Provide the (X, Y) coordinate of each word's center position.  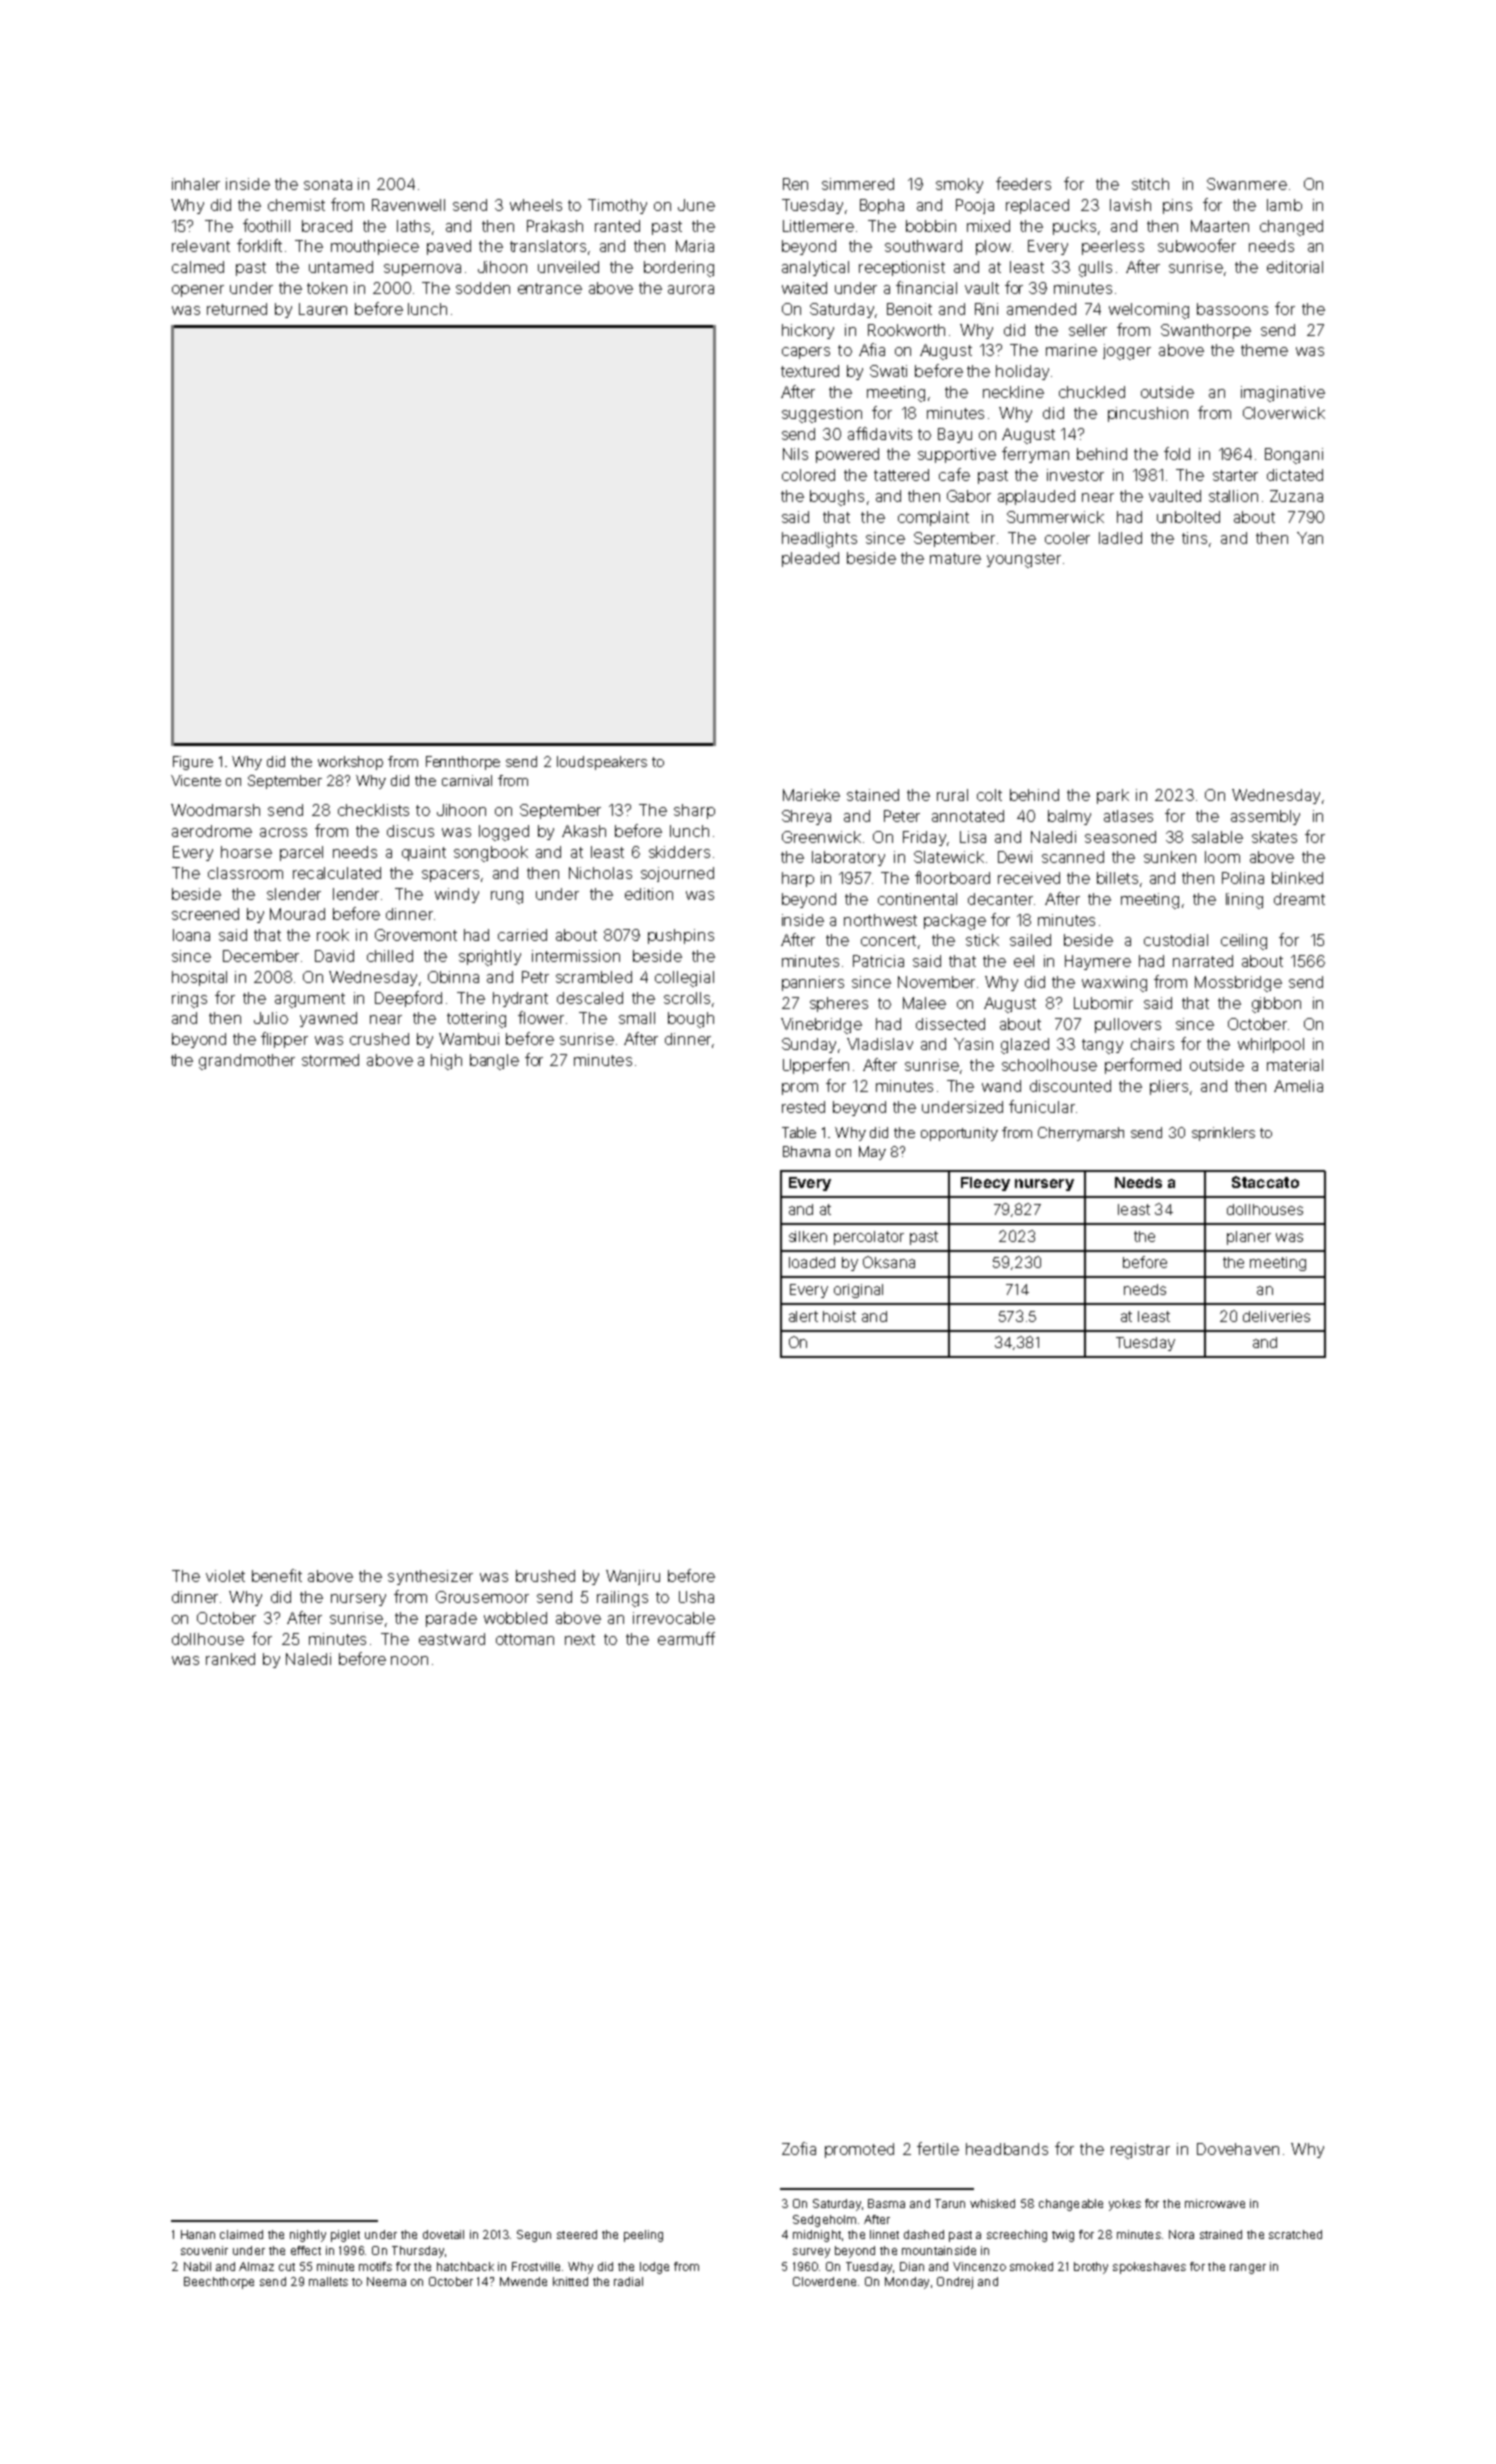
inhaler (196, 184)
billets (1117, 878)
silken (808, 1236)
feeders (1023, 183)
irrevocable (674, 1618)
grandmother (247, 1062)
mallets (328, 2281)
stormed (330, 1060)
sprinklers (1223, 1134)
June (696, 205)
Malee (924, 1003)
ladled (1120, 538)
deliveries (1276, 1316)
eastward (452, 1639)
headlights (819, 540)
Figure (193, 763)
